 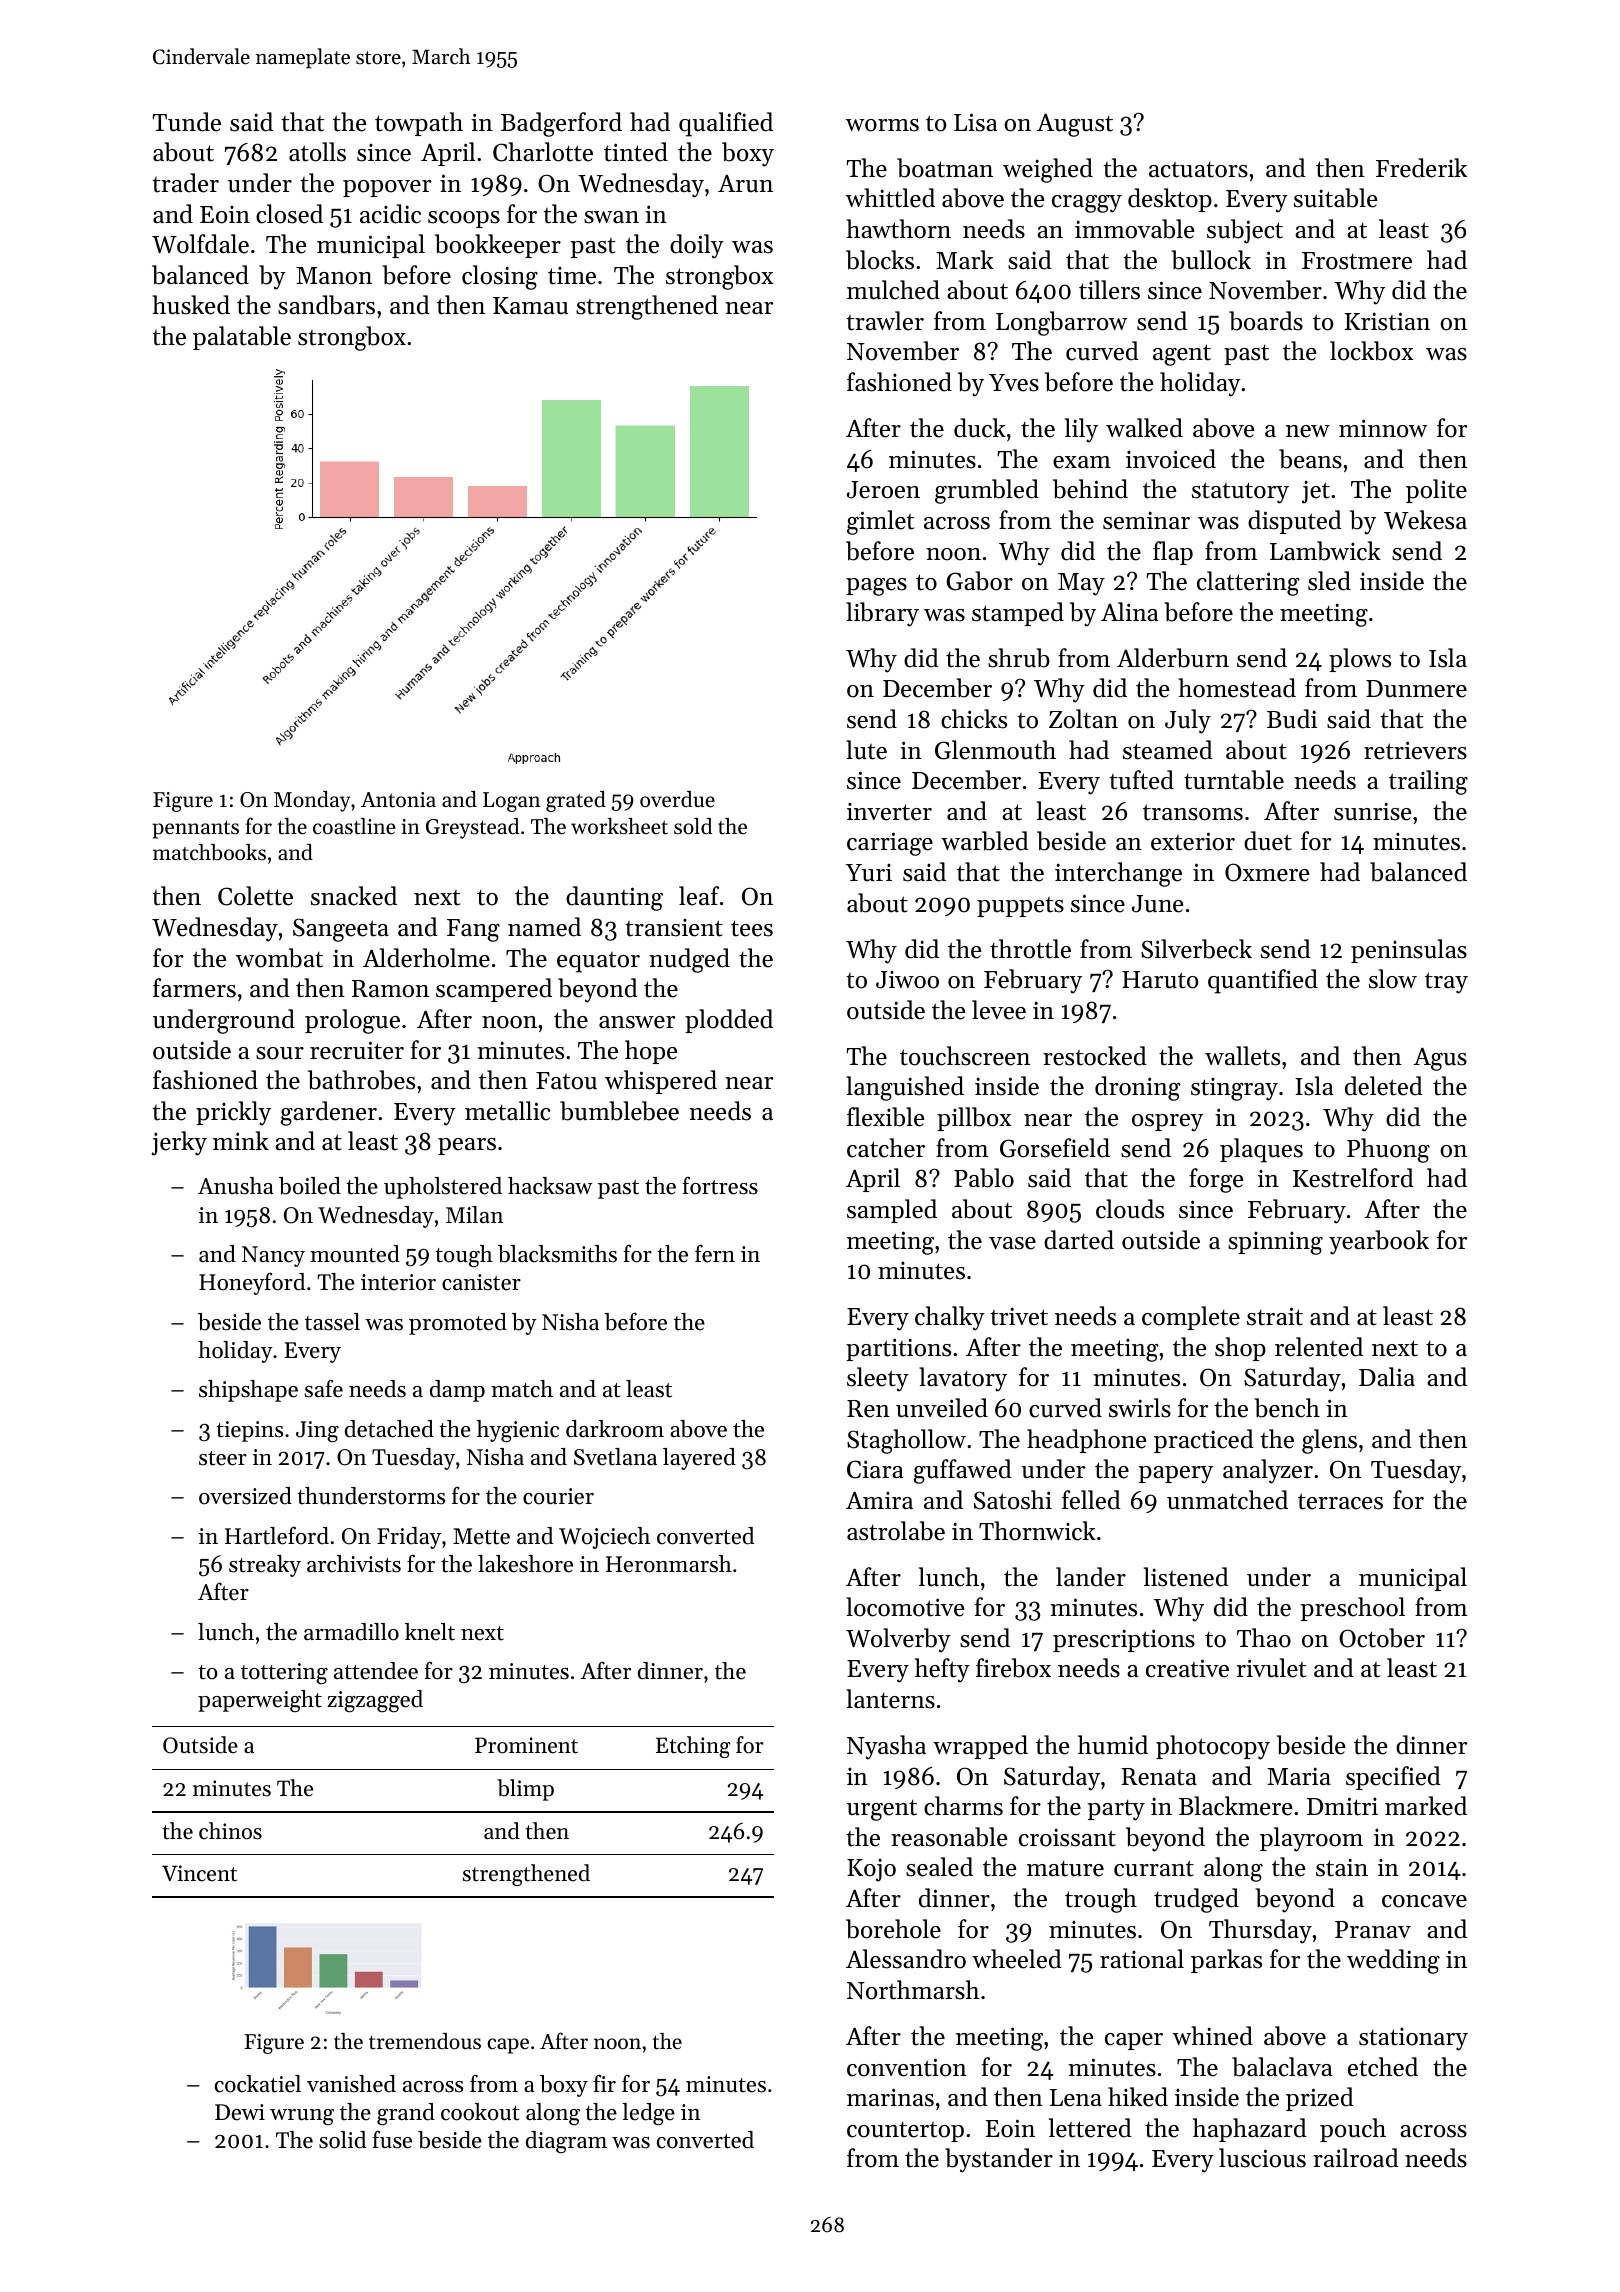 What do you see at coordinates (1428, 782) in the document?
I see `trailing` at bounding box center [1428, 782].
